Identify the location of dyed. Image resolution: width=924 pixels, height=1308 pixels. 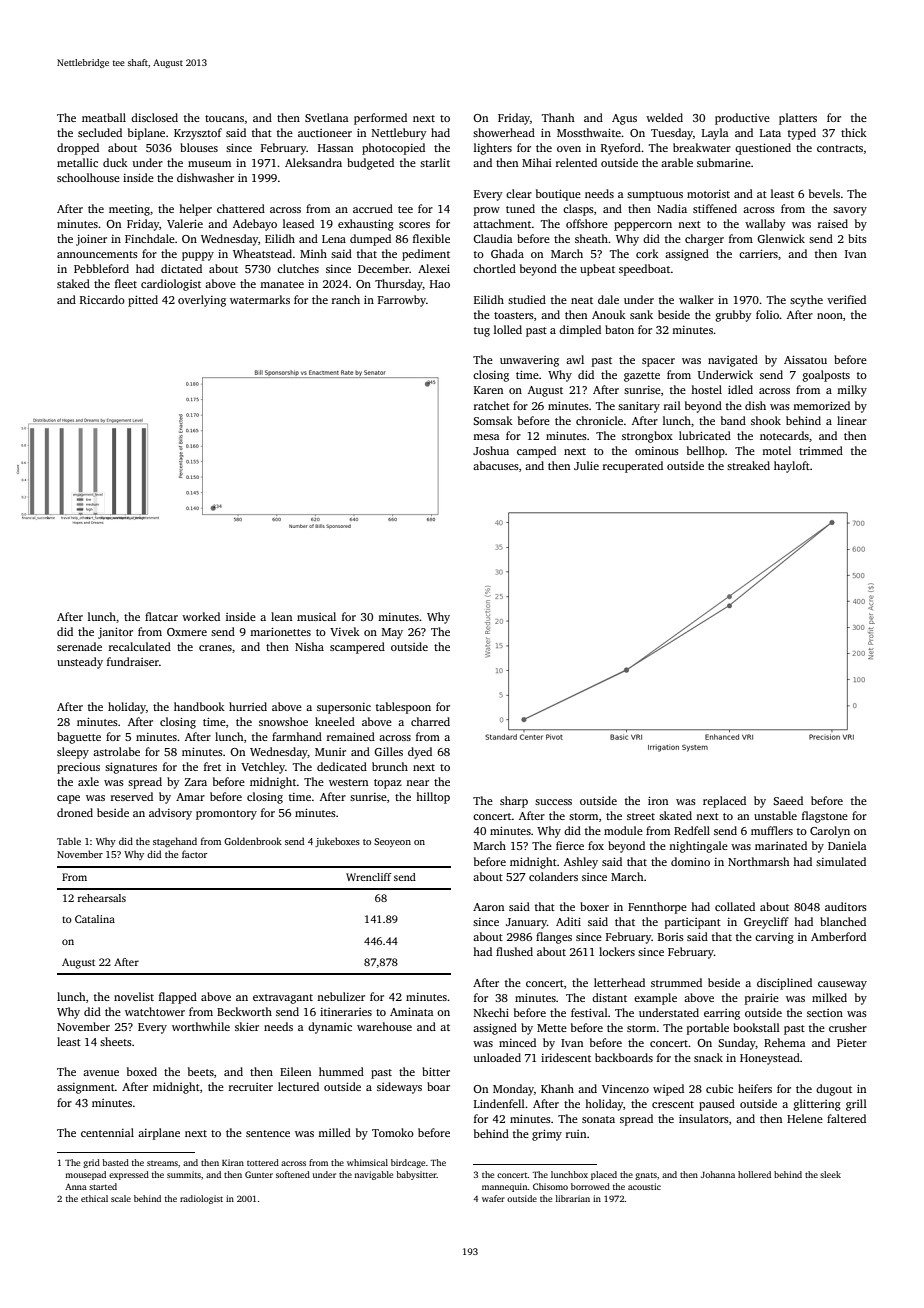
(420, 753).
